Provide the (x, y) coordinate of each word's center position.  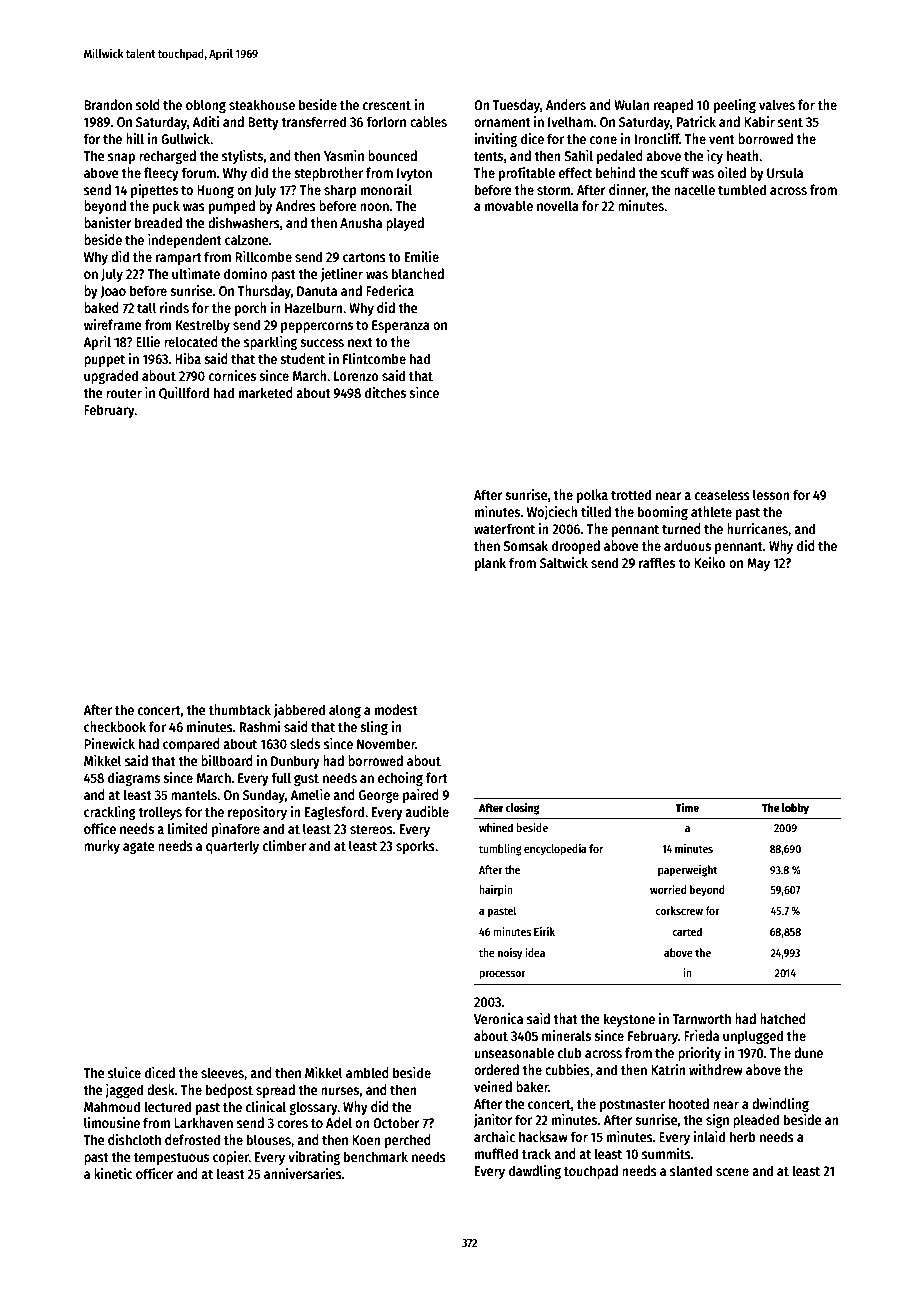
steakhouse (262, 104)
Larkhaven (203, 1122)
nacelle (694, 189)
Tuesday (516, 106)
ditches (385, 392)
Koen (366, 1140)
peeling (735, 106)
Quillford (184, 393)
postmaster (632, 1106)
